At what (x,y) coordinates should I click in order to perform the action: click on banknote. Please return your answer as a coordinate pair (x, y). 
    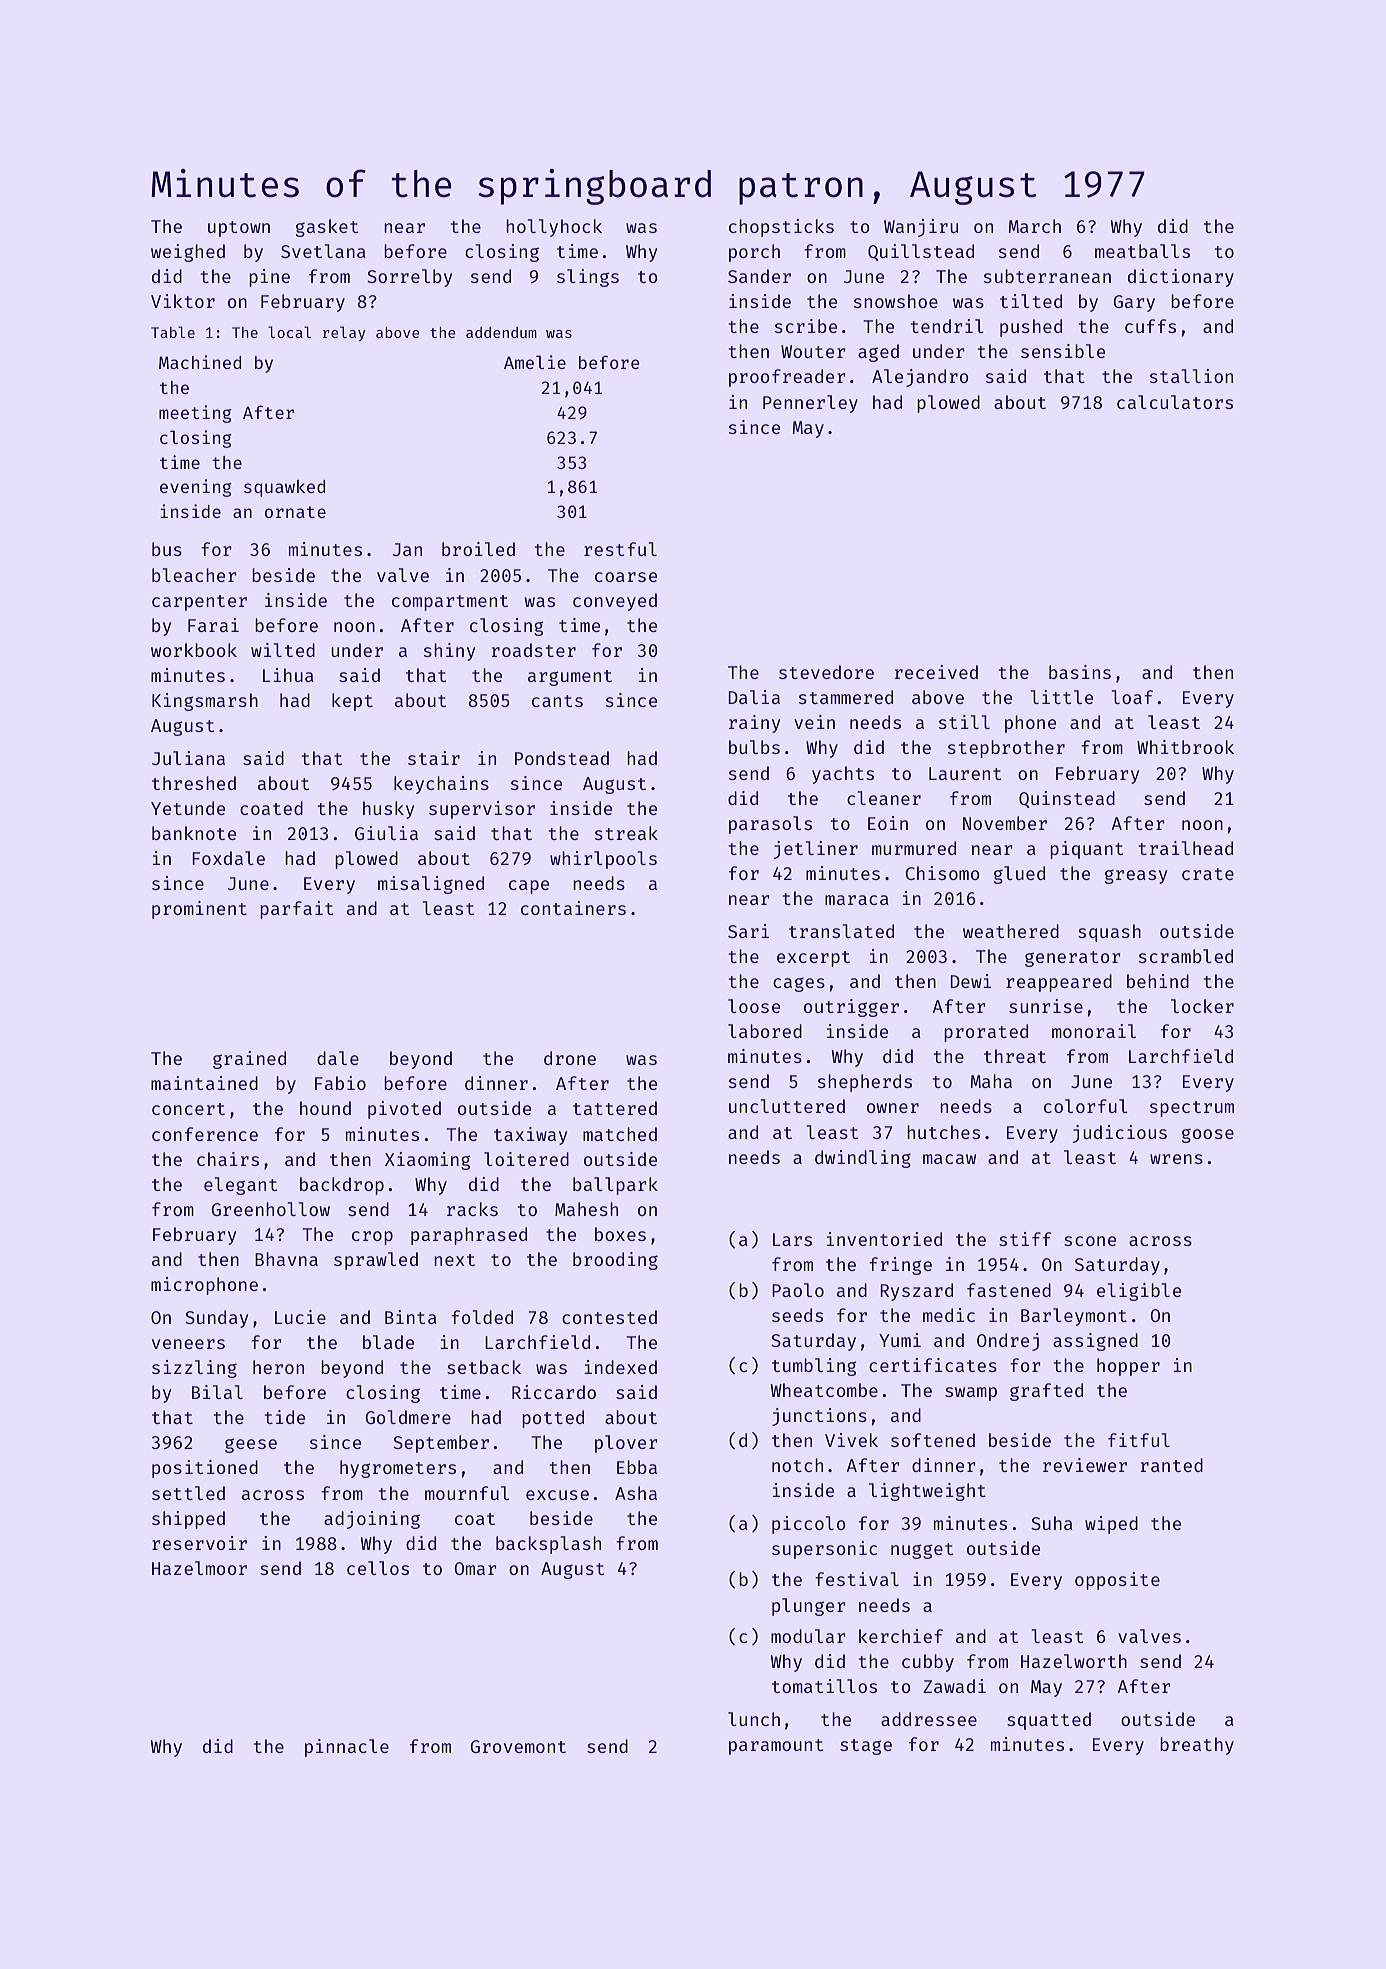
    Looking at the image, I should click on (194, 833).
